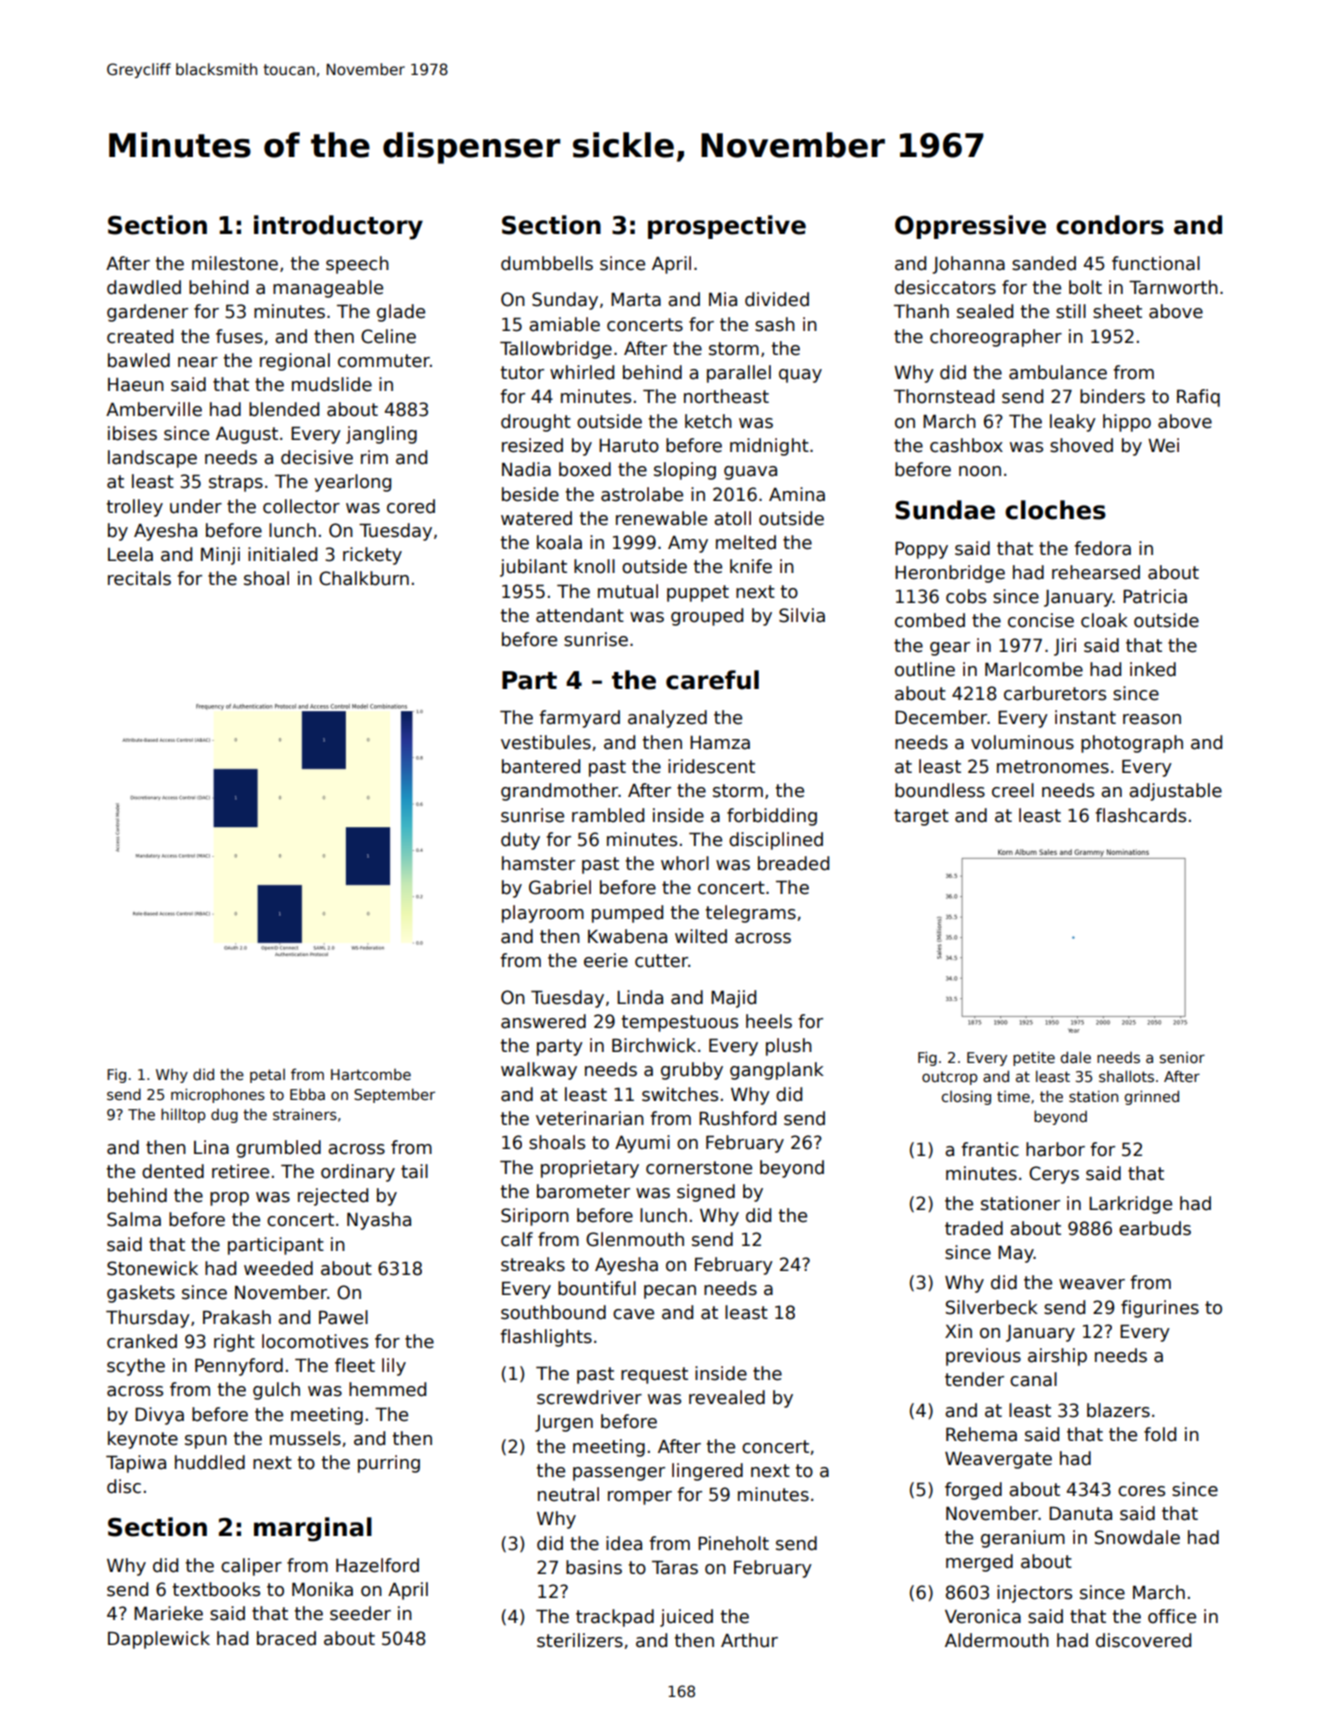 The width and height of the document is (1334, 1726). What do you see at coordinates (377, 1565) in the document?
I see `Hazelford` at bounding box center [377, 1565].
